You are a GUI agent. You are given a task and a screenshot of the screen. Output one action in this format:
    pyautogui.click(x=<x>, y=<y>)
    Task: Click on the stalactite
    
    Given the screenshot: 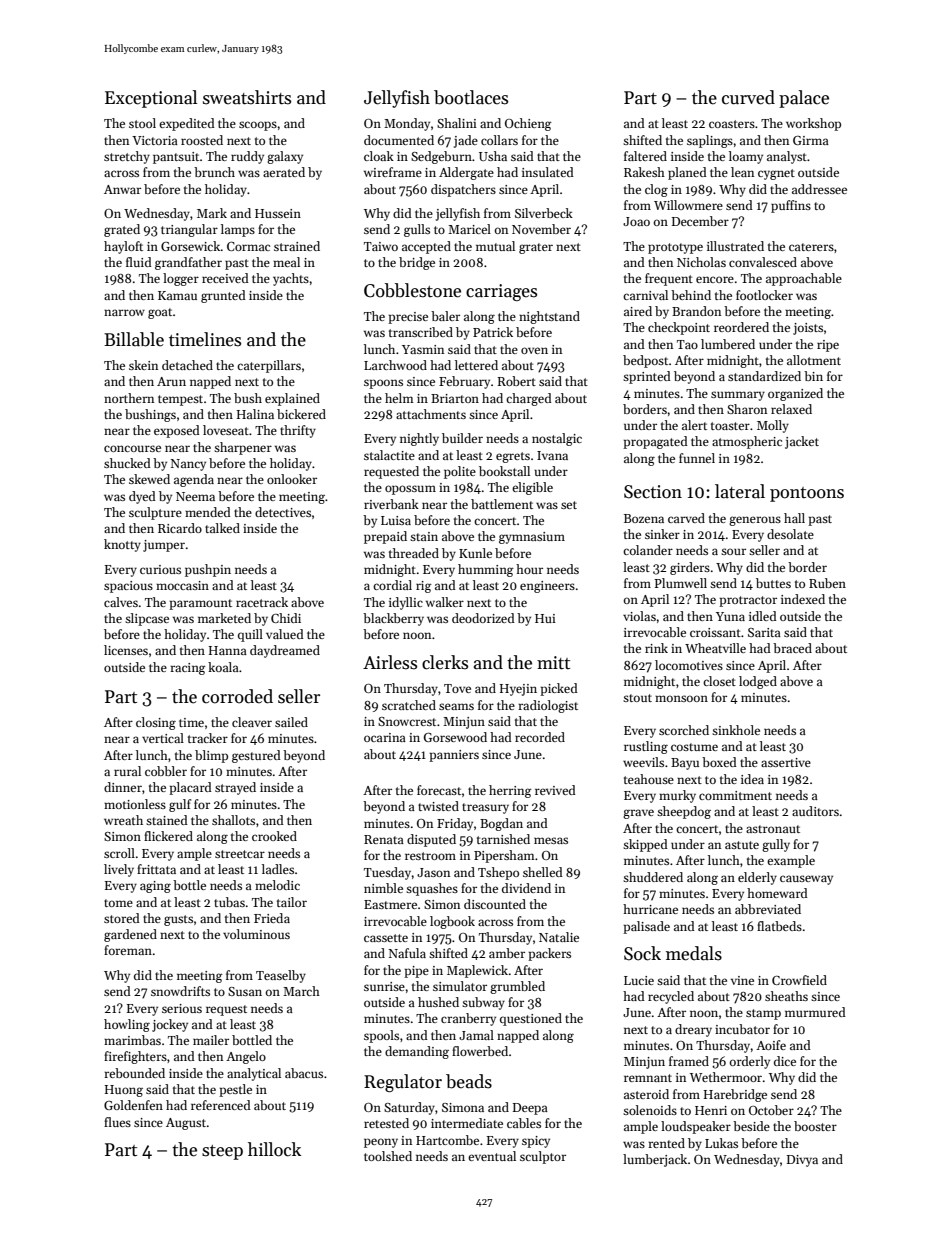 What is the action you would take?
    pyautogui.click(x=389, y=455)
